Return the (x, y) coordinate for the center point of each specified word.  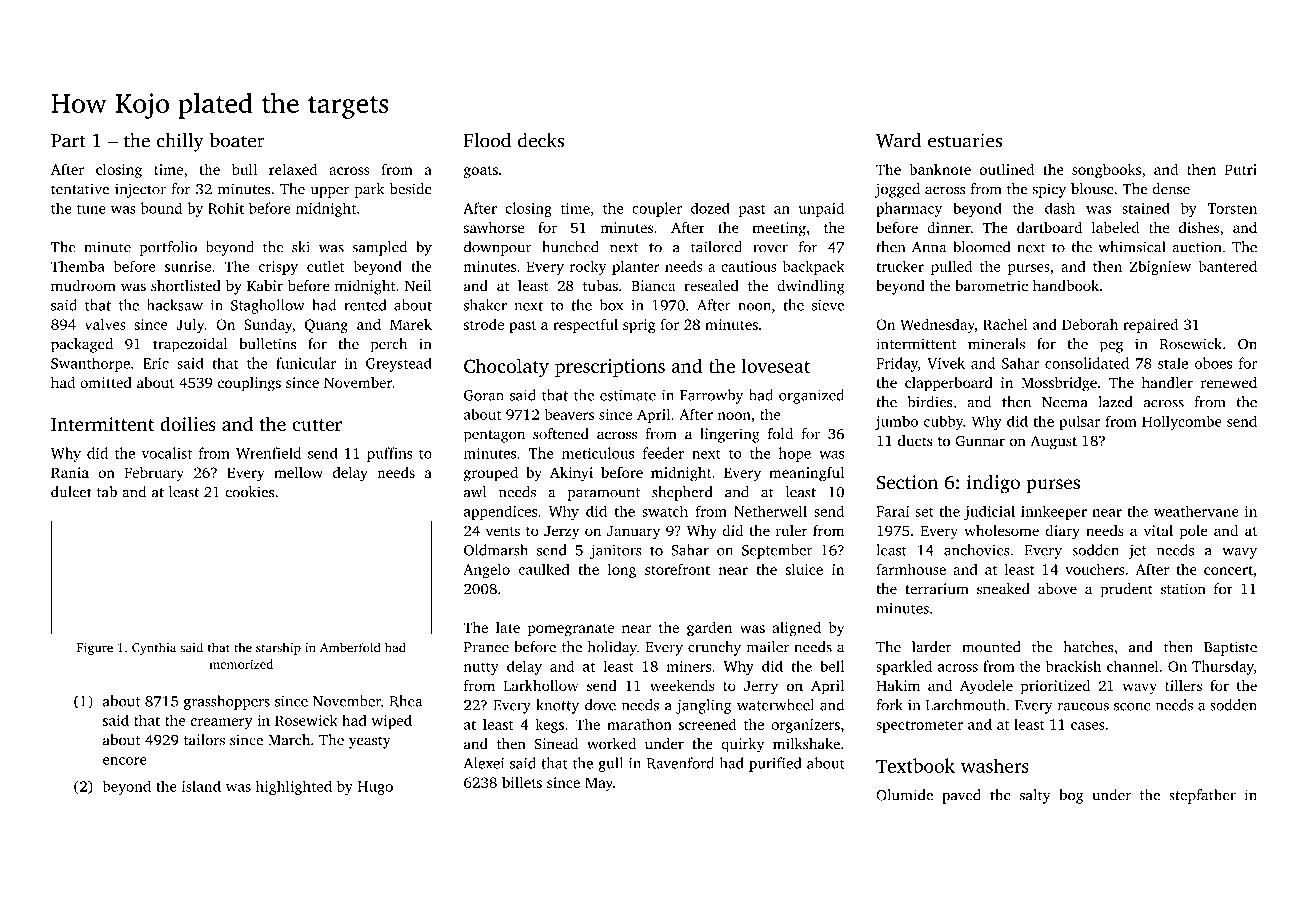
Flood (487, 140)
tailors (204, 740)
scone (1132, 707)
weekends (682, 685)
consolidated (1087, 363)
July (190, 325)
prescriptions (610, 368)
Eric (156, 363)
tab (107, 492)
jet (1137, 552)
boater (237, 140)
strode (484, 324)
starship (278, 648)
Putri (1241, 169)
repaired (1151, 326)
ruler (792, 530)
